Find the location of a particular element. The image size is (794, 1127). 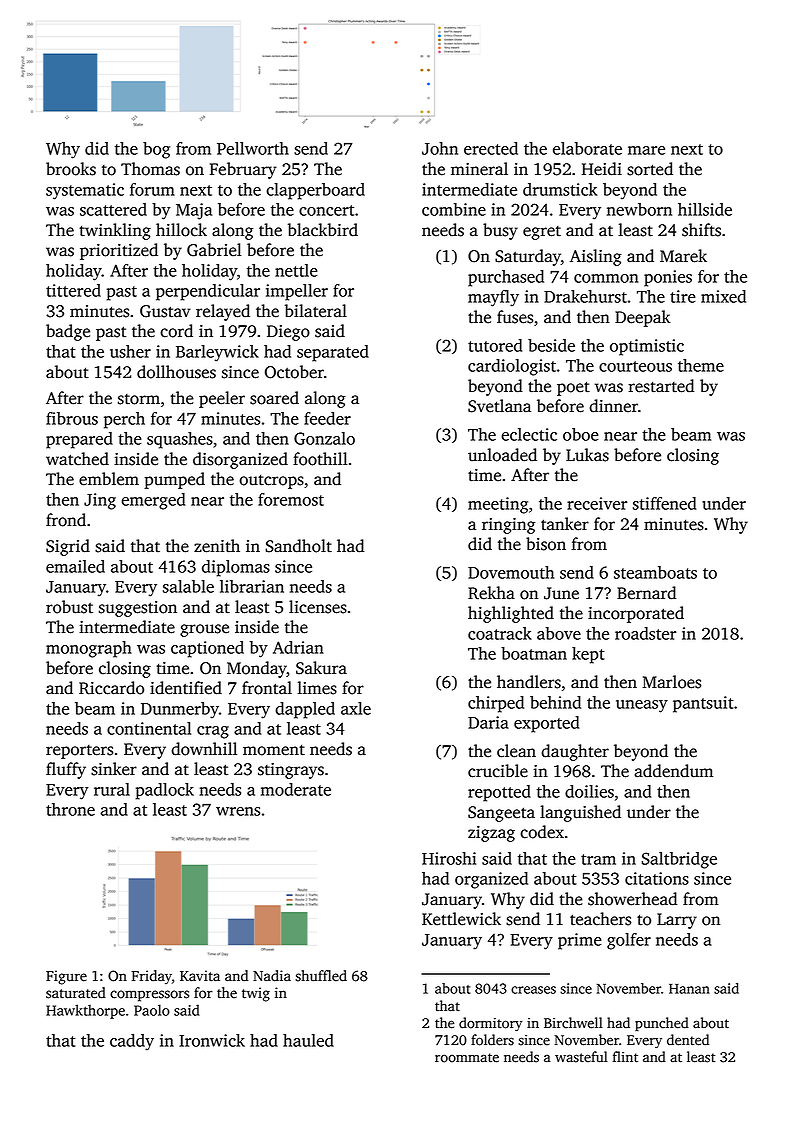

hillside is located at coordinates (705, 209).
